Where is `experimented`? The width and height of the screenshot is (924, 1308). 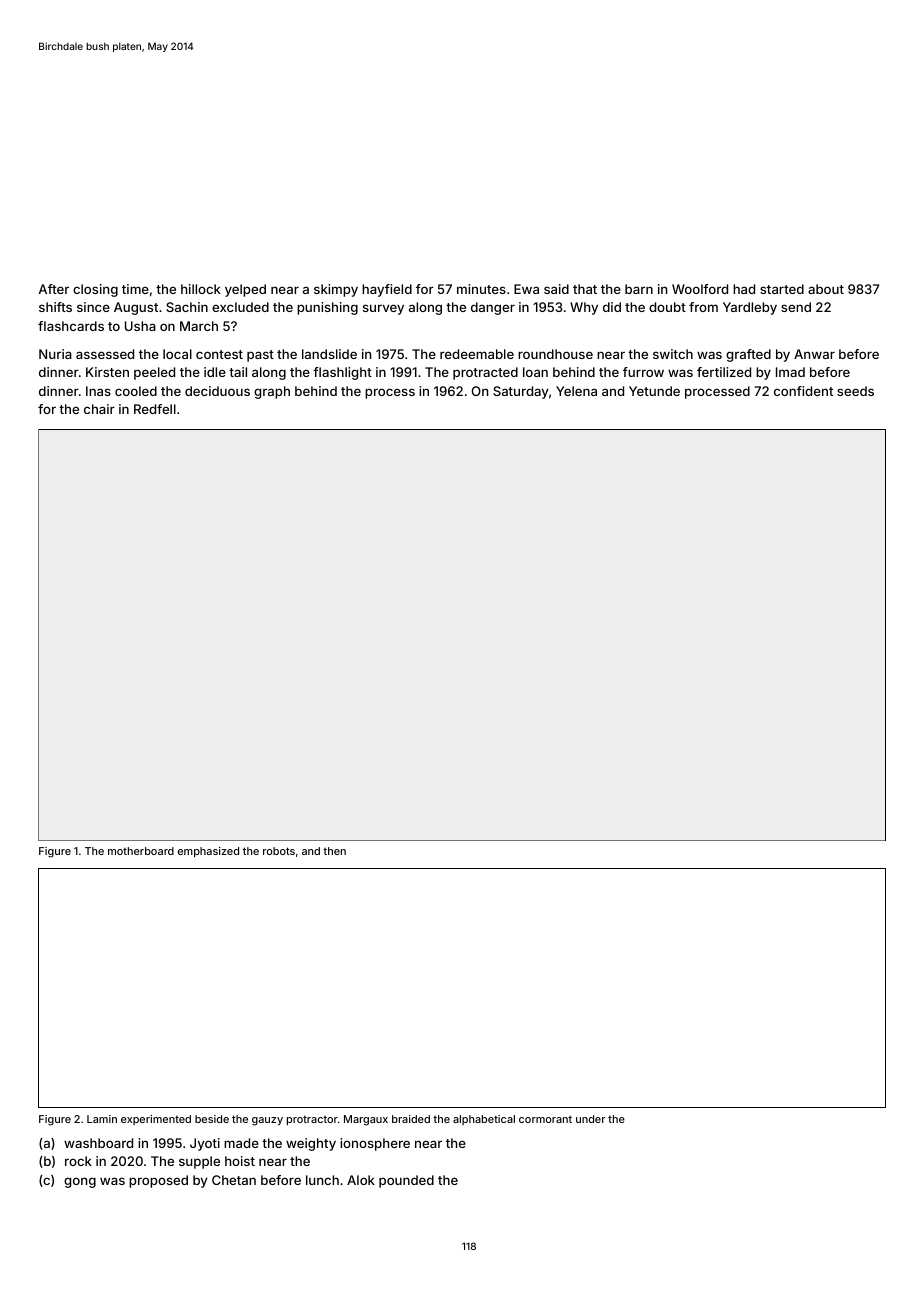
experimented is located at coordinates (156, 1120).
